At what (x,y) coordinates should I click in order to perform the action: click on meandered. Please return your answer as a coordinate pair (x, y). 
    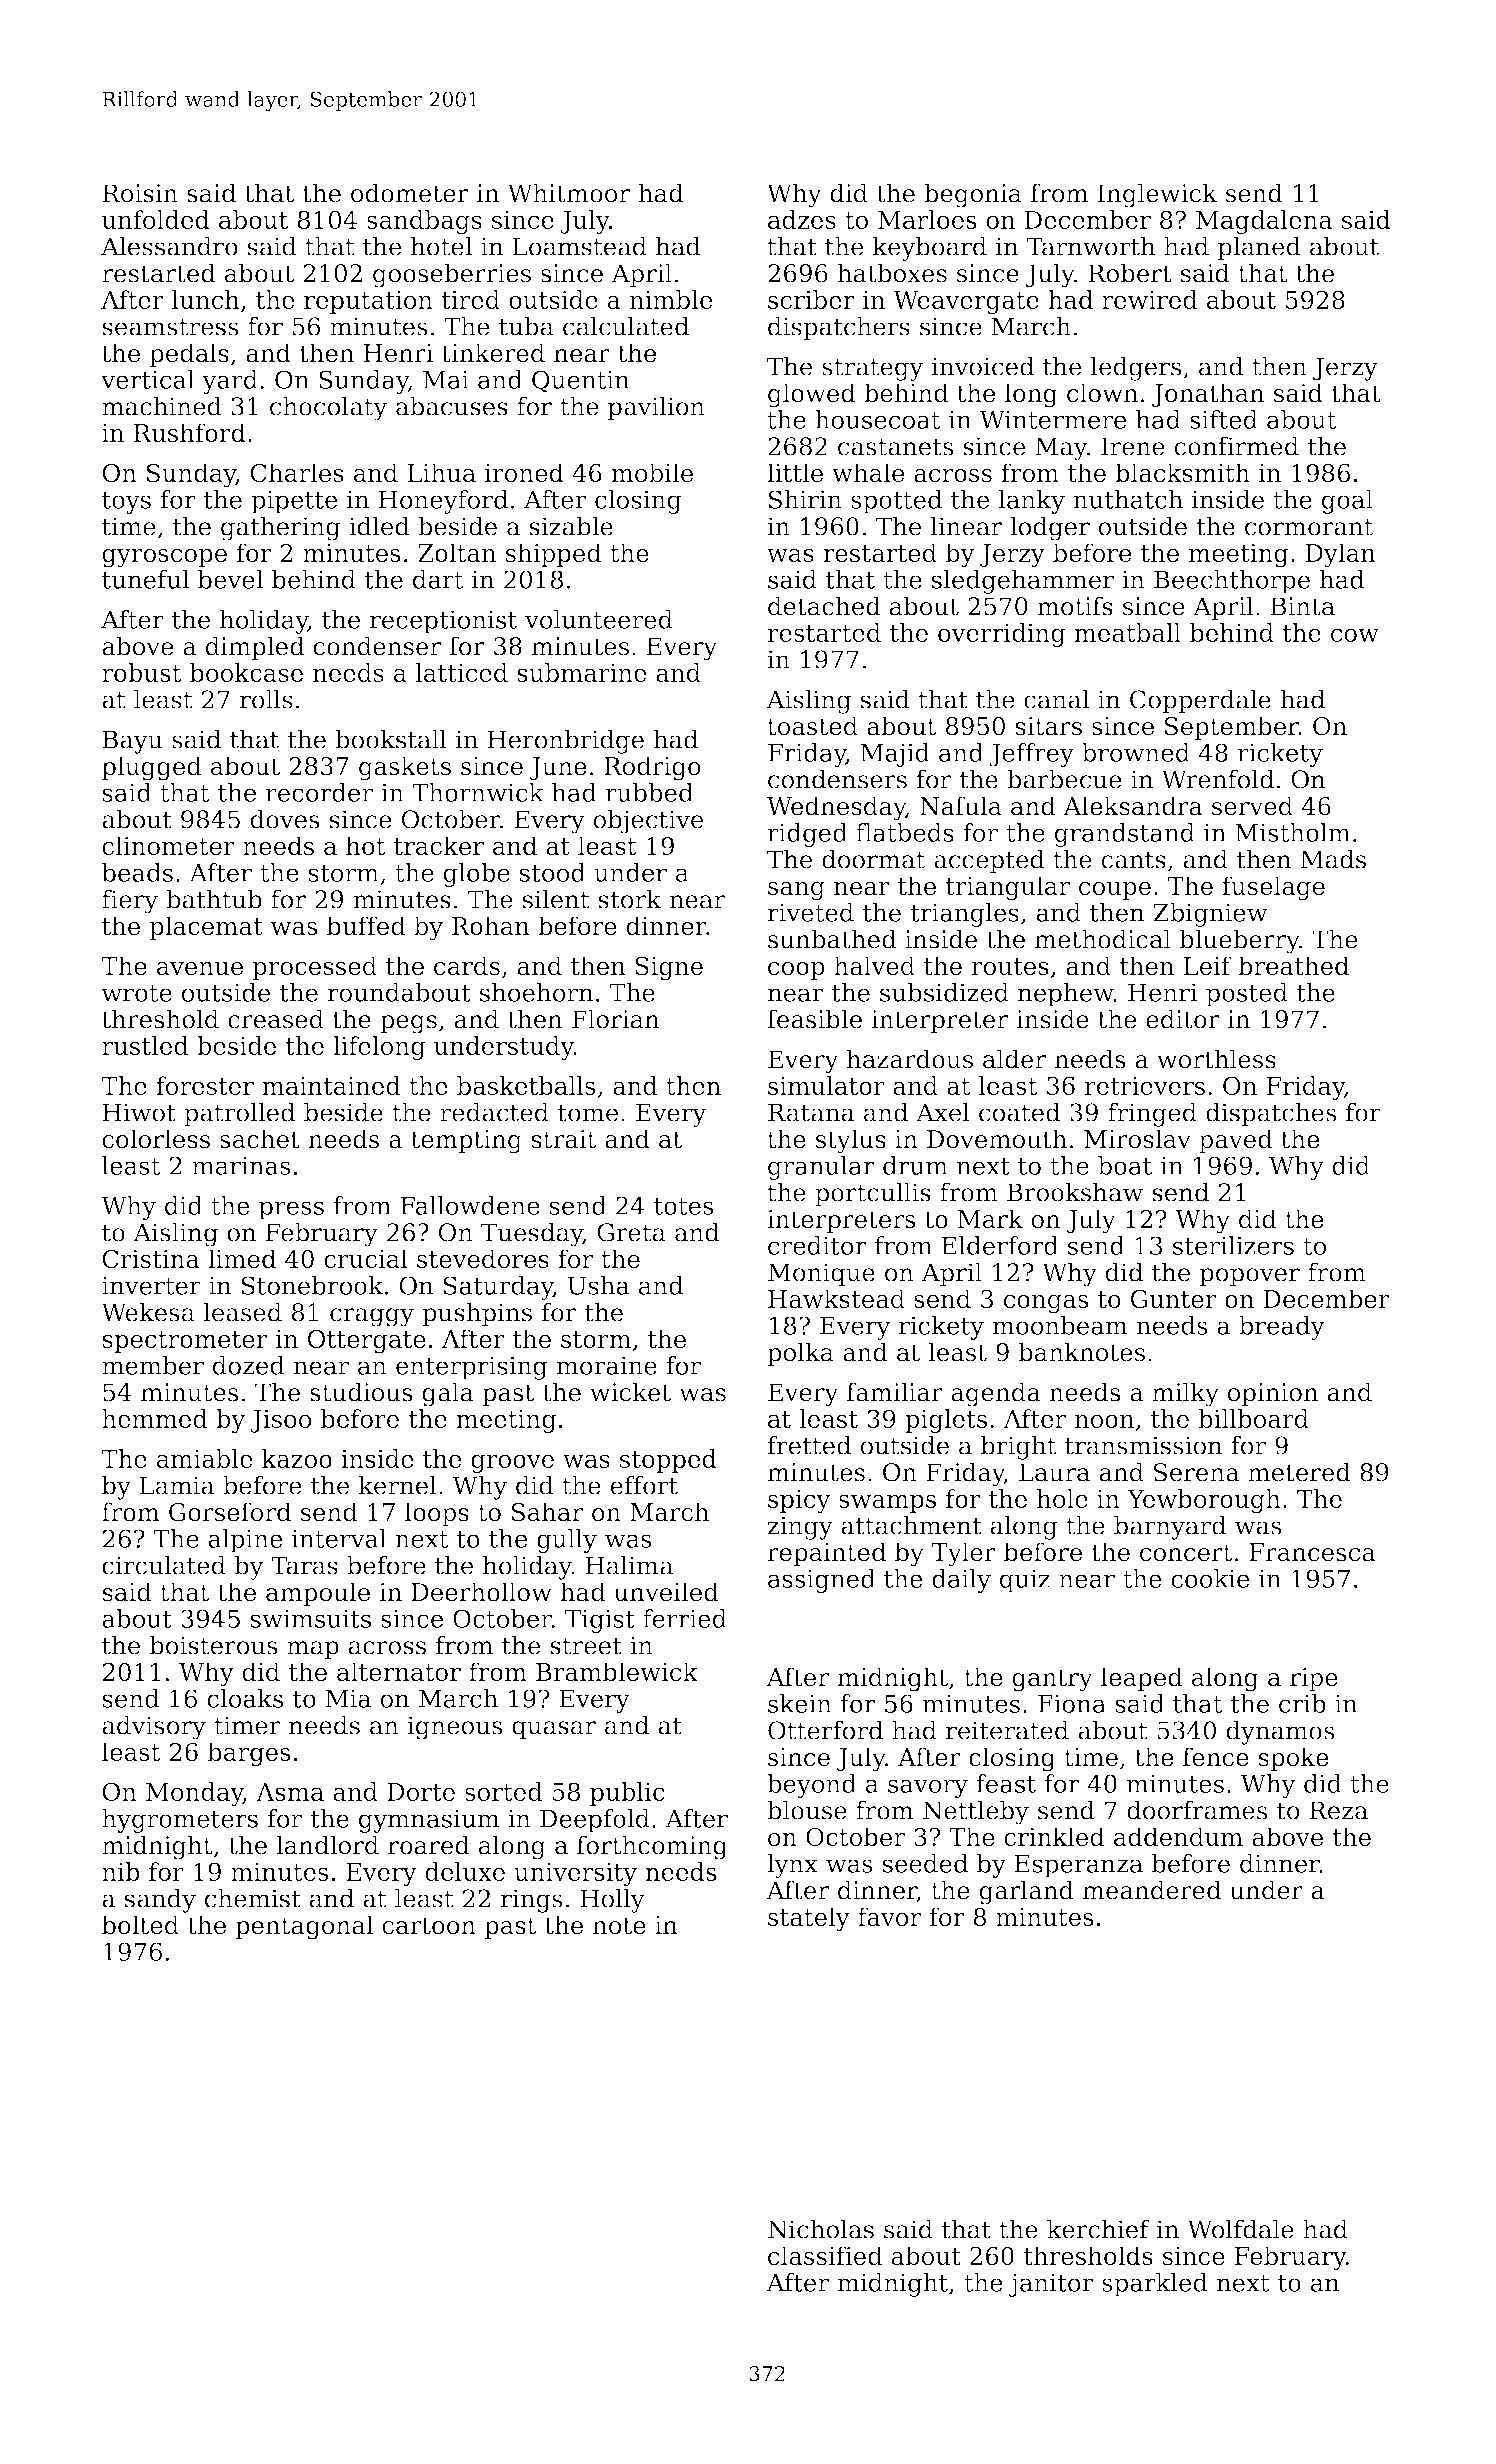
    Looking at the image, I should click on (1152, 1890).
